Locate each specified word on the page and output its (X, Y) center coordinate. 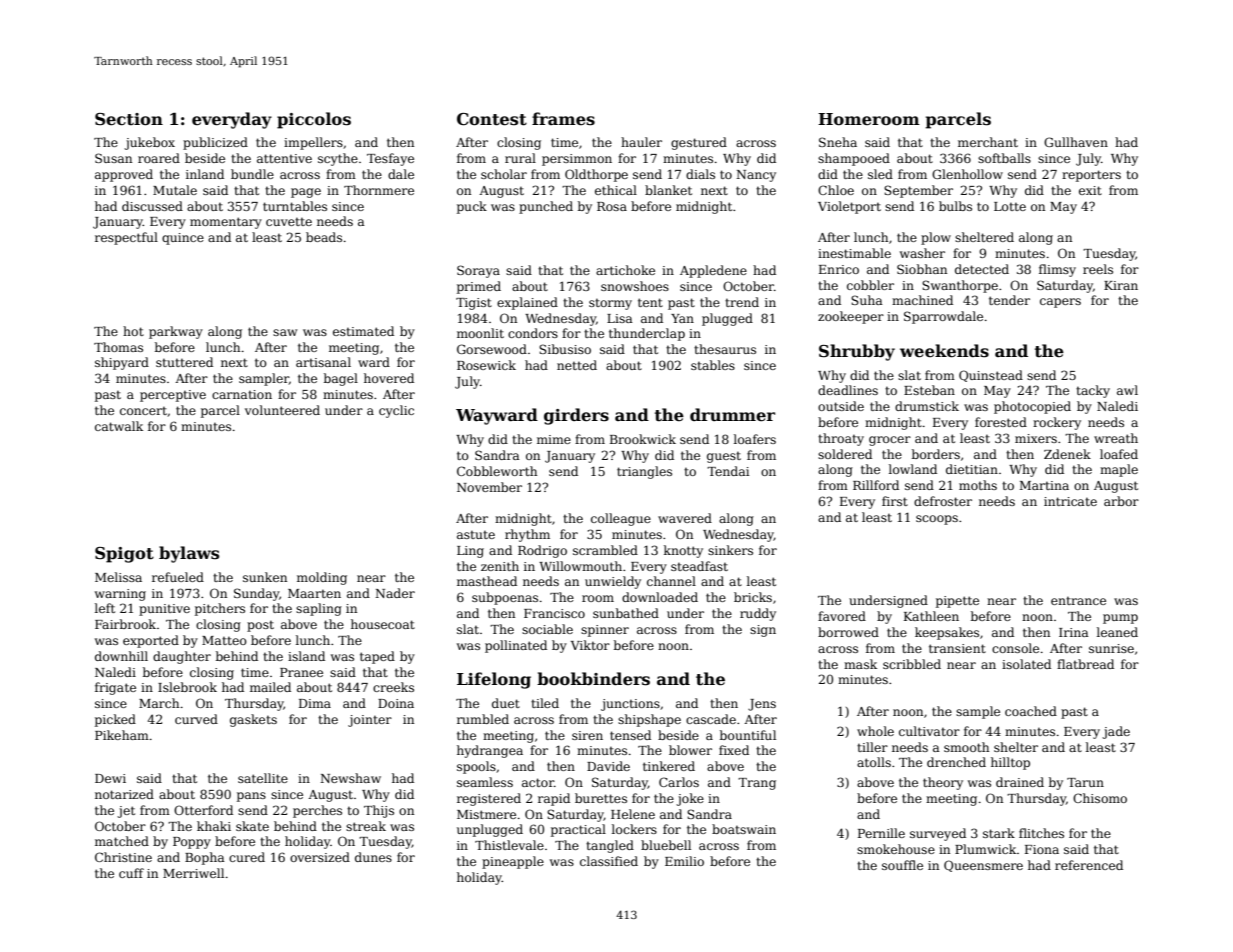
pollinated (516, 646)
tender (1009, 300)
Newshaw (350, 778)
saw (285, 332)
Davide (608, 766)
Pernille (881, 833)
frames (563, 119)
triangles (644, 472)
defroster (943, 501)
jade (1116, 732)
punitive (164, 610)
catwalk (119, 426)
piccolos (314, 120)
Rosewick (486, 365)
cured (247, 857)
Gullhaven (1076, 142)
